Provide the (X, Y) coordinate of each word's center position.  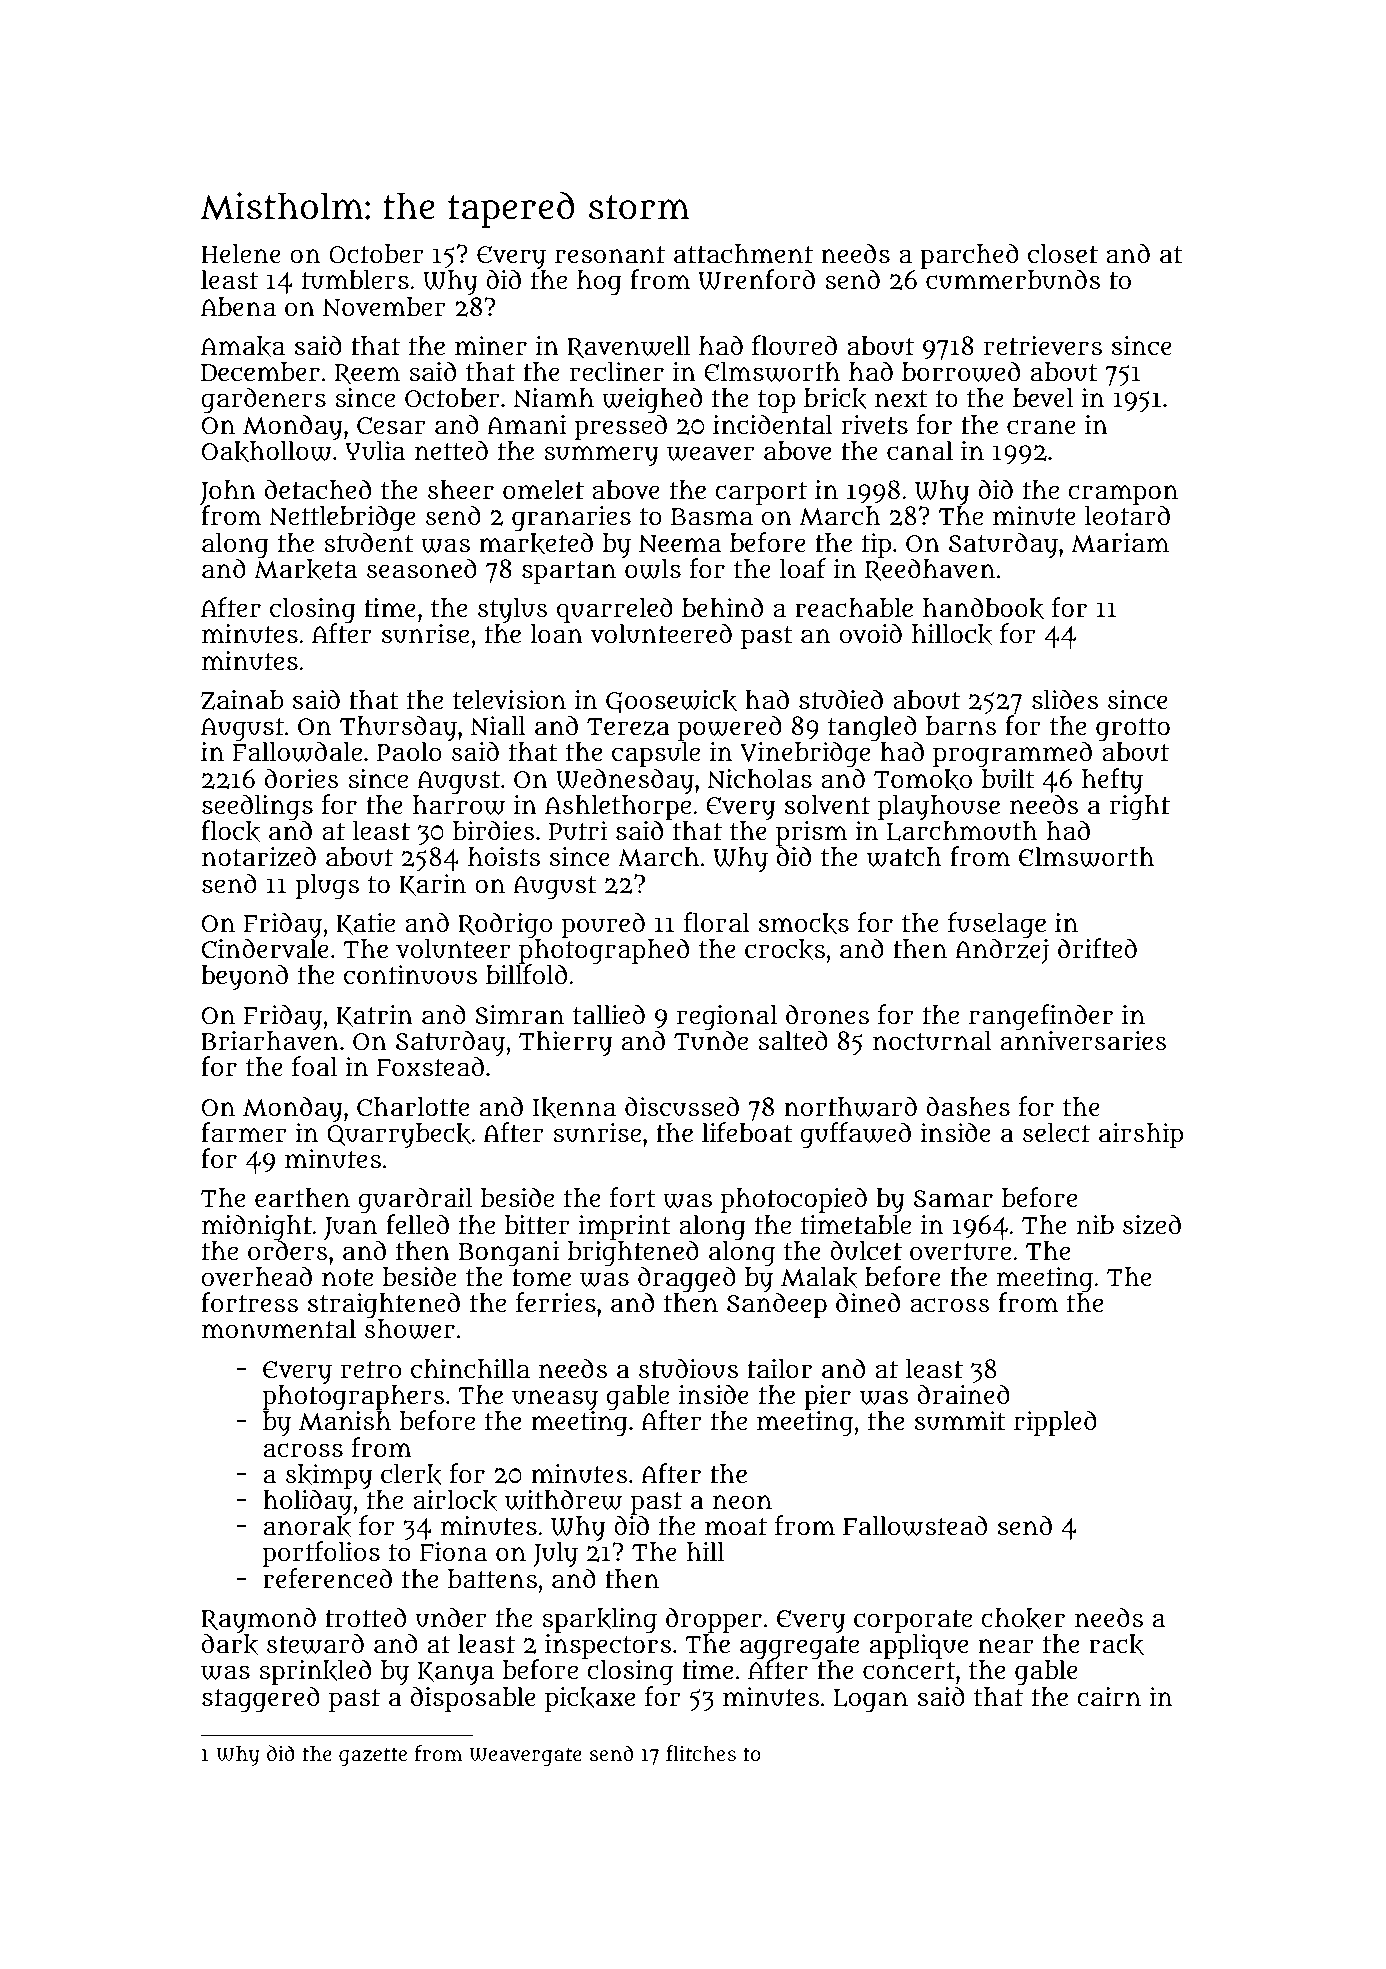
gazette (373, 1756)
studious (688, 1368)
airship (1141, 1135)
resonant (610, 255)
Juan (350, 1228)
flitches (701, 1753)
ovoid (871, 633)
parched (969, 256)
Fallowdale (297, 752)
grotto (1133, 730)
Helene (241, 253)
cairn (1109, 1697)
